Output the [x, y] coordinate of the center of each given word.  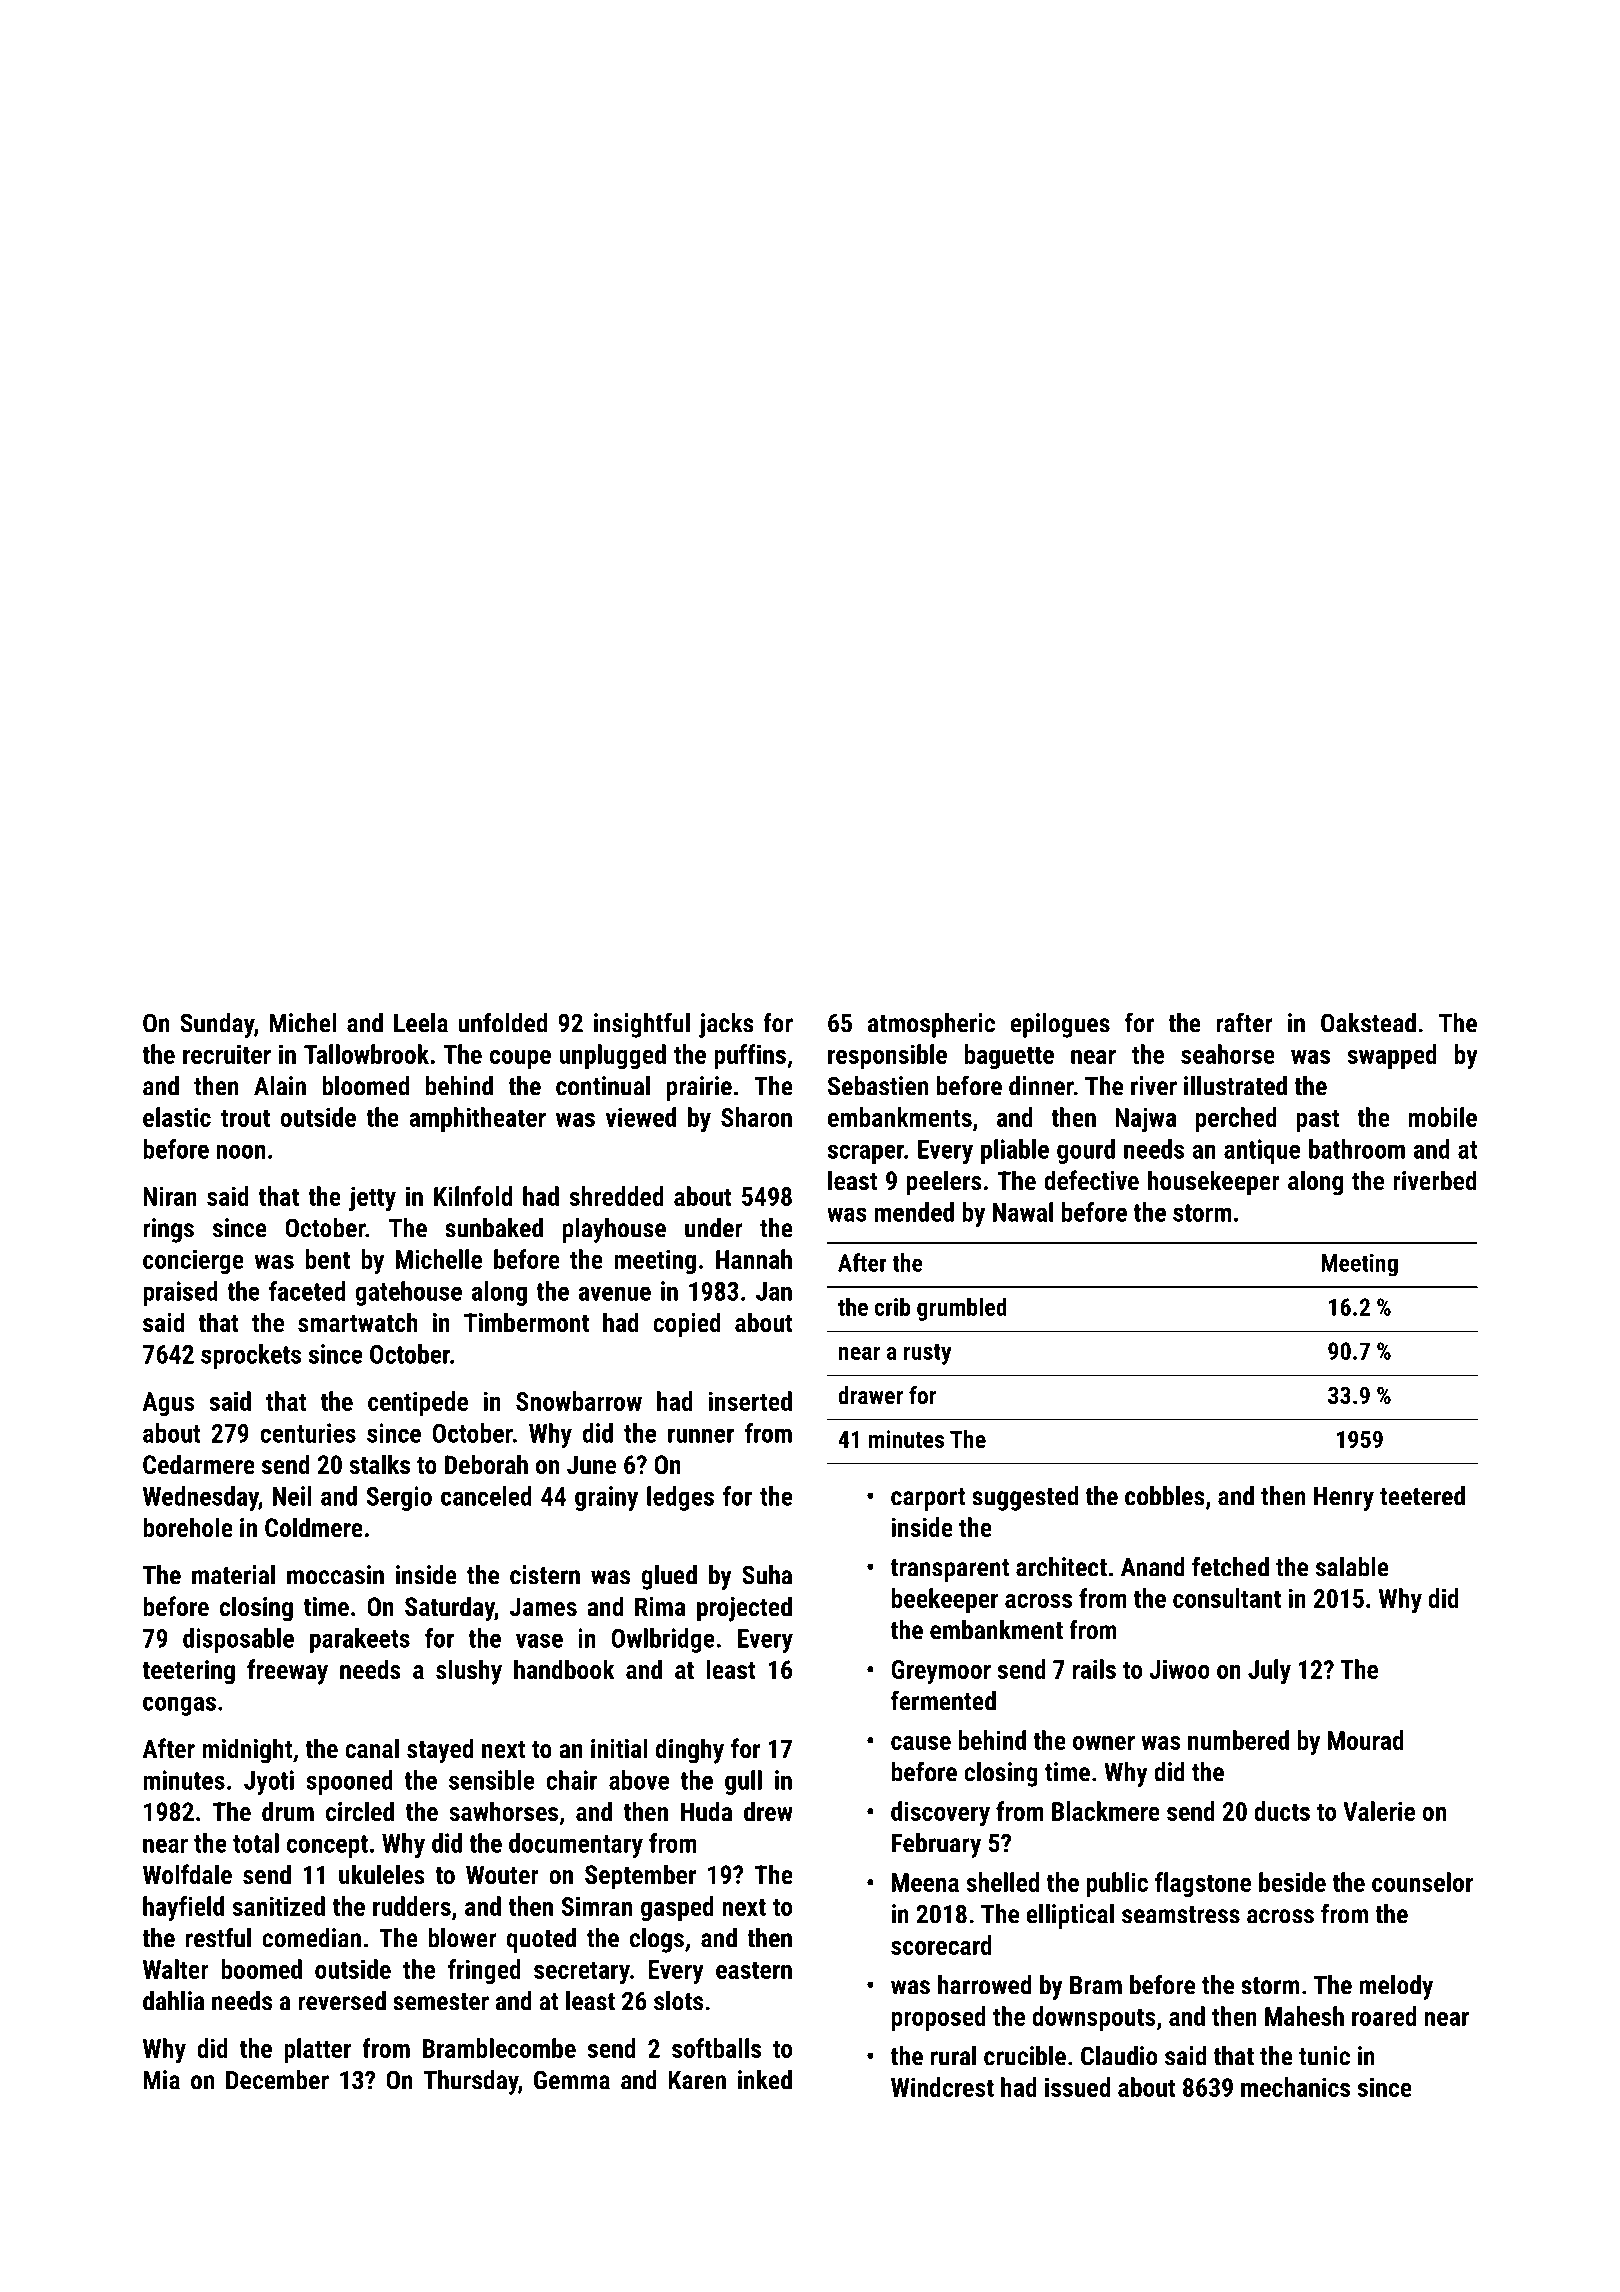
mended [914, 1212]
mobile [1443, 1117]
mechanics [1295, 2087]
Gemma [572, 2080]
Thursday [471, 2082]
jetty [372, 1199]
